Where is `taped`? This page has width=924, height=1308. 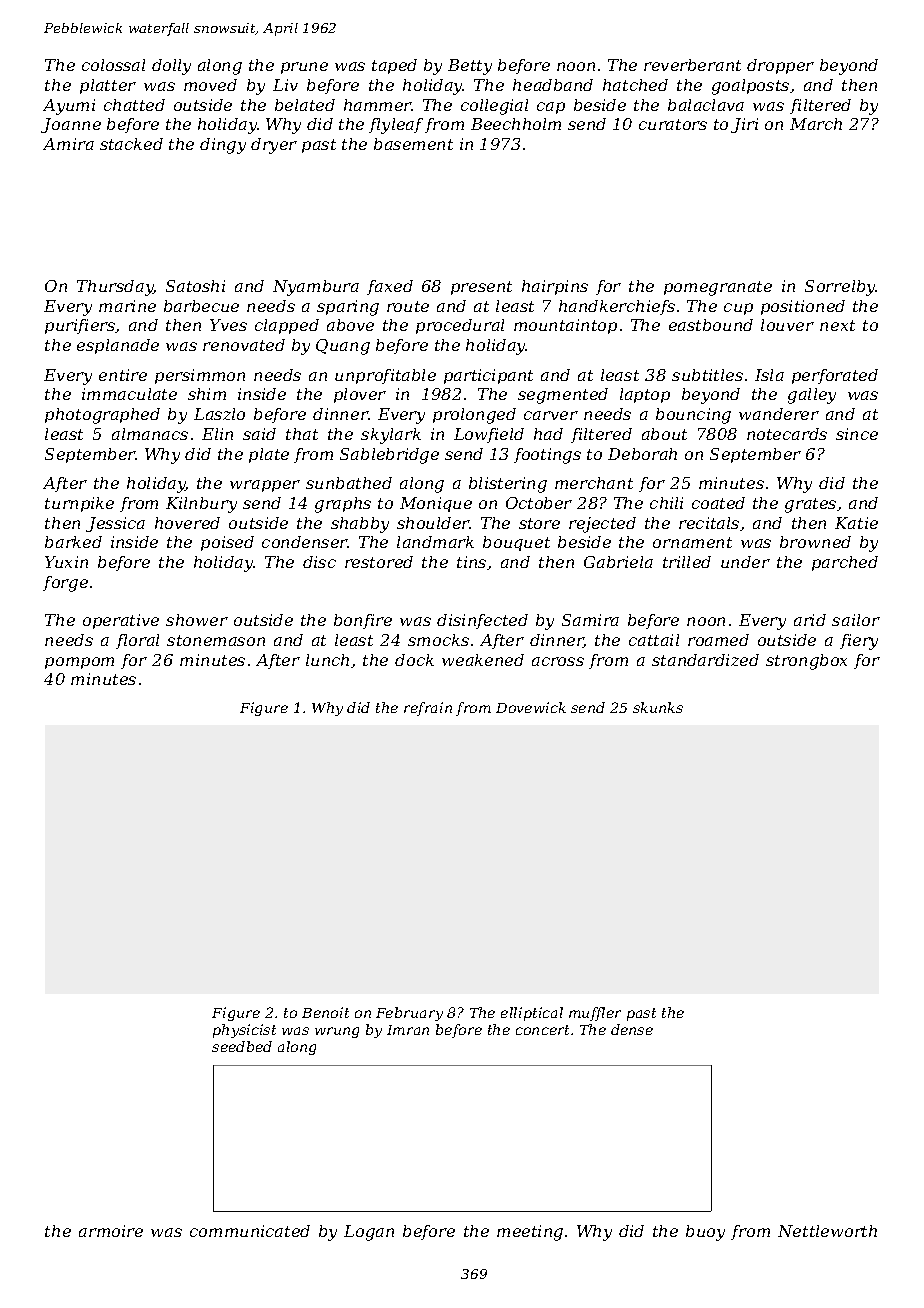 taped is located at coordinates (394, 66).
